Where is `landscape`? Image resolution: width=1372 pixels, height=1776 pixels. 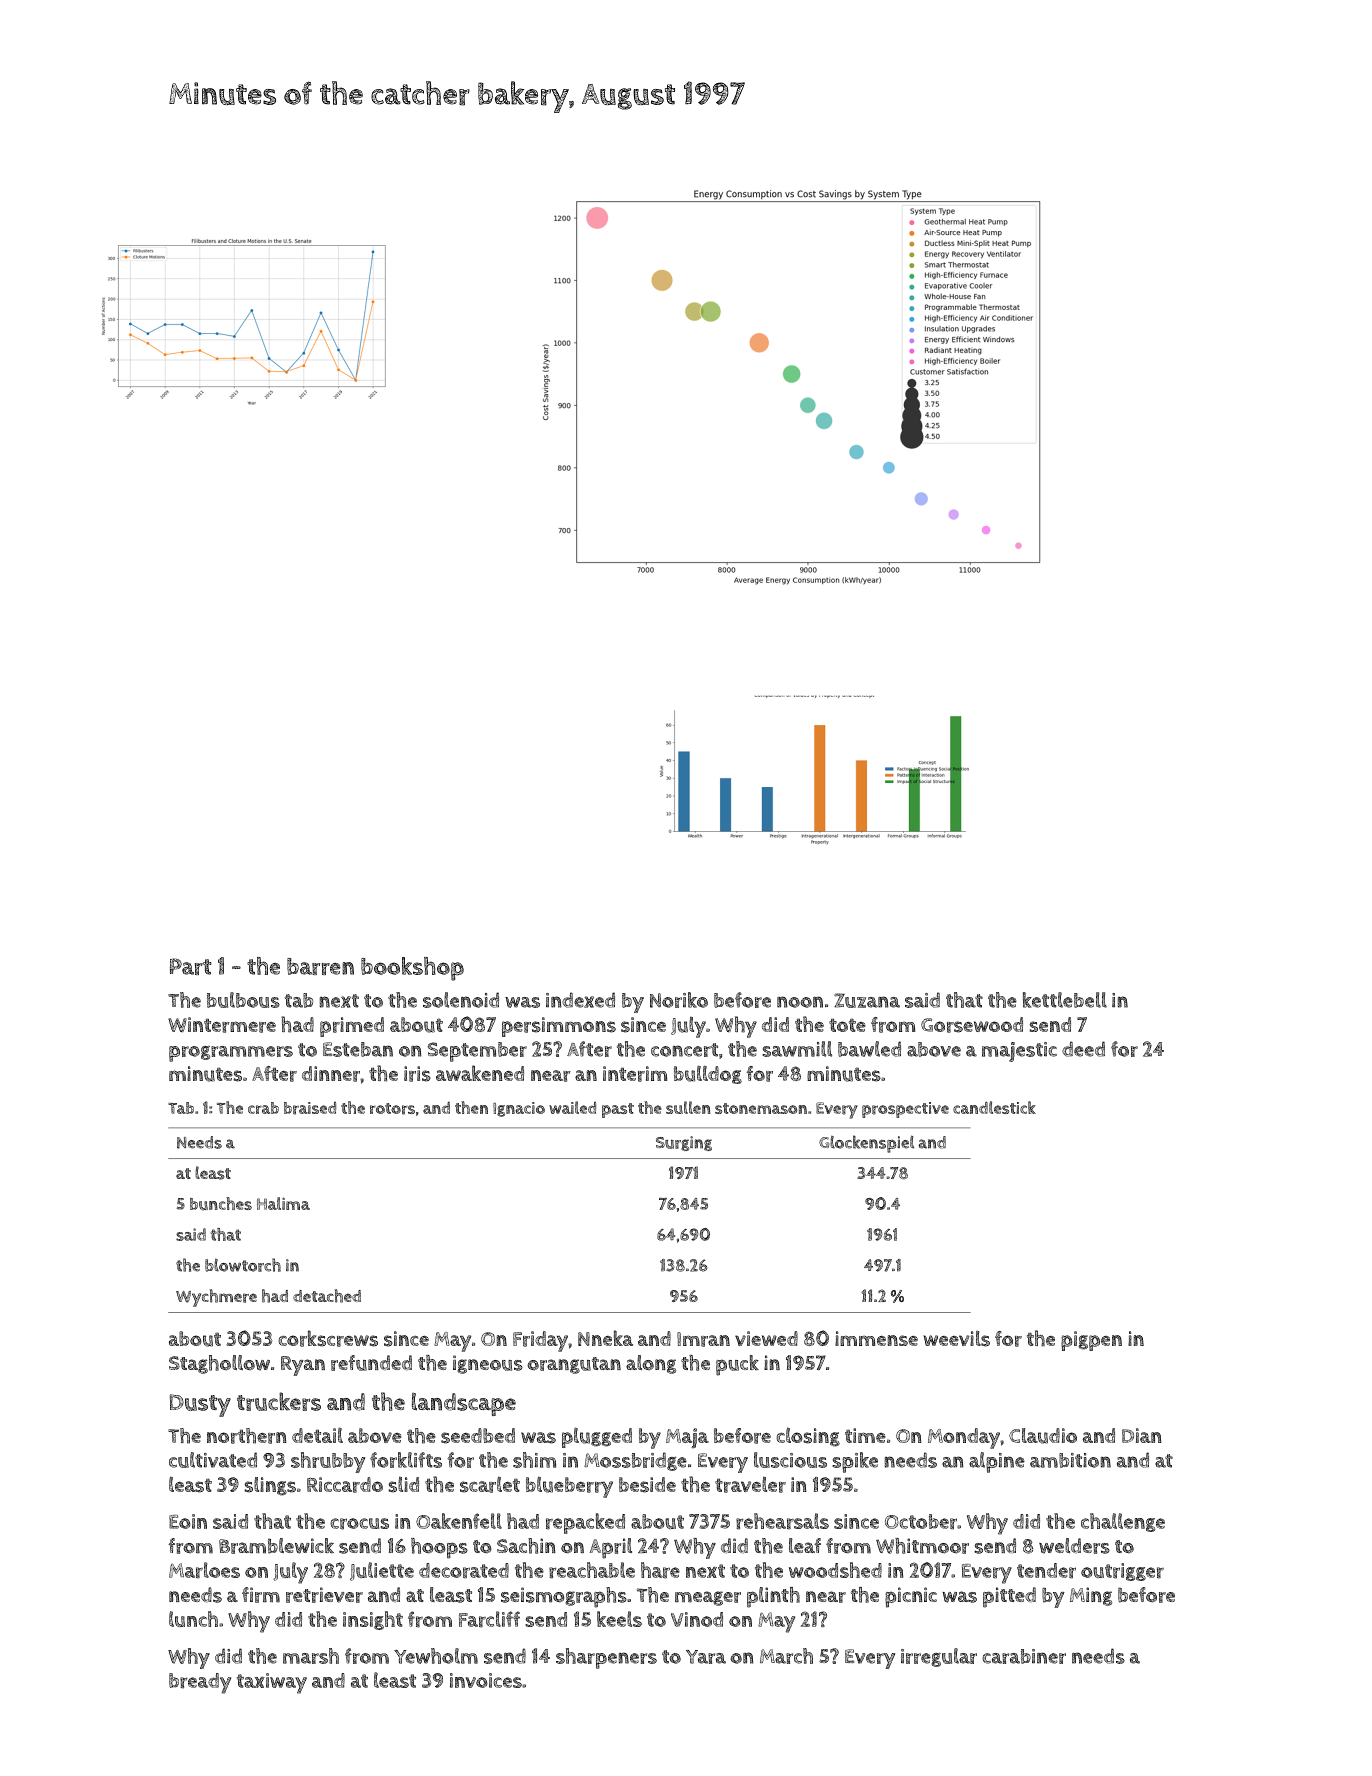
landscape is located at coordinates (464, 1404).
